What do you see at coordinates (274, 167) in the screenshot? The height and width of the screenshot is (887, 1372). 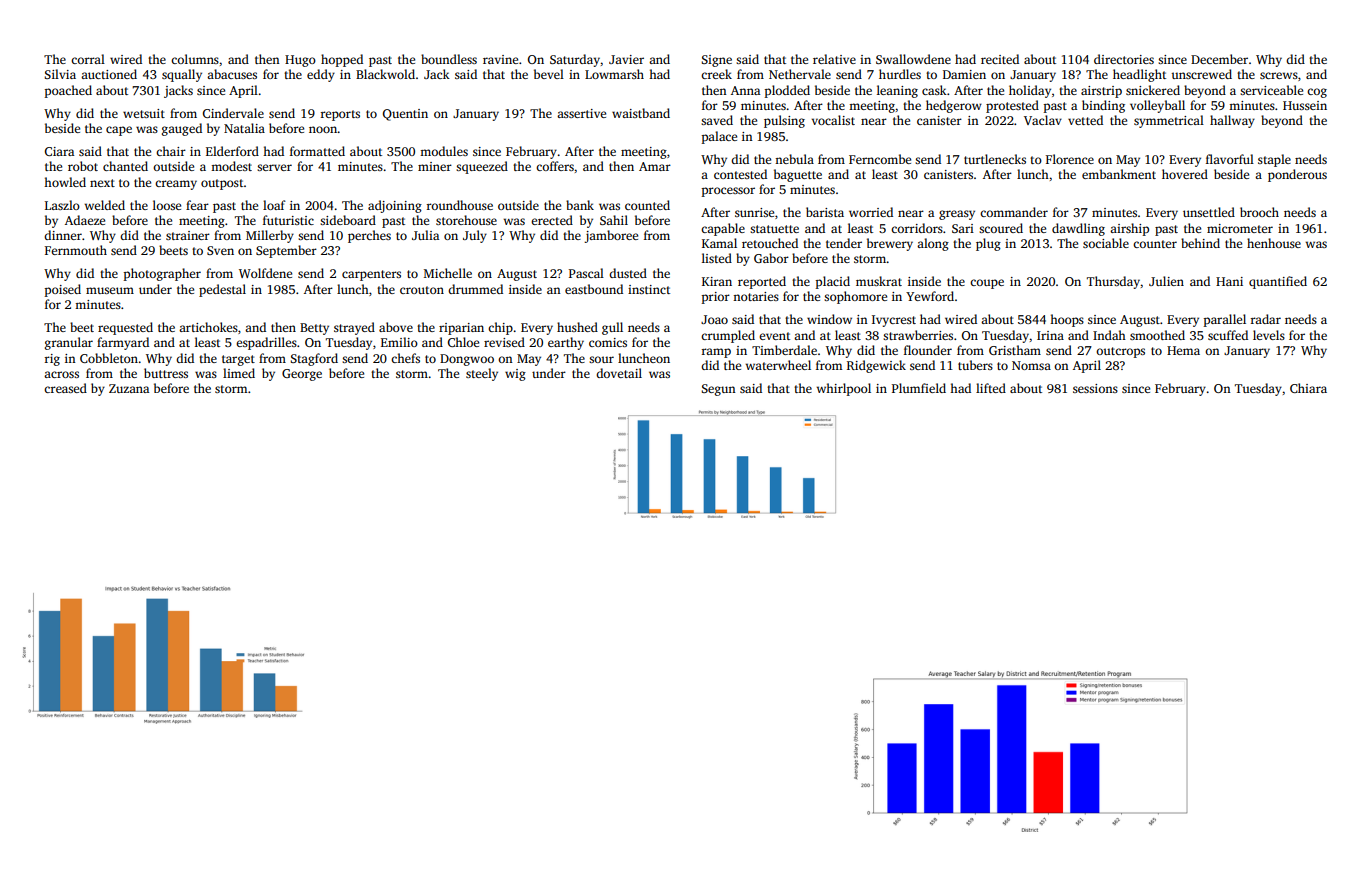 I see `server` at bounding box center [274, 167].
